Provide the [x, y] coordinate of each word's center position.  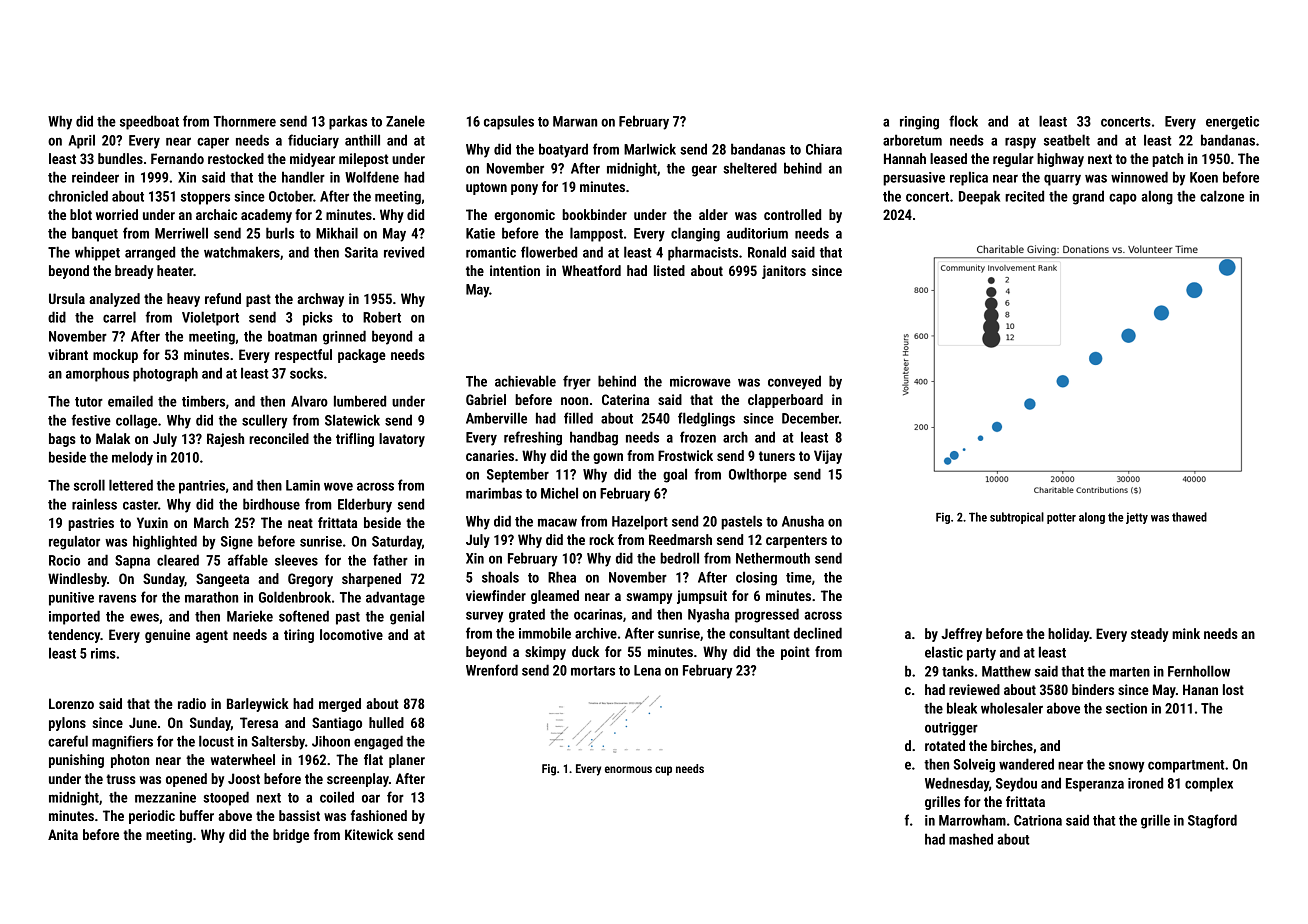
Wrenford [492, 670]
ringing [919, 123]
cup [663, 771]
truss [121, 779]
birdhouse [271, 504]
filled [578, 418]
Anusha [803, 521]
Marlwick [650, 149]
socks [306, 373]
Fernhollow [1199, 671]
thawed [1189, 517]
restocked [236, 158]
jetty [1137, 518]
